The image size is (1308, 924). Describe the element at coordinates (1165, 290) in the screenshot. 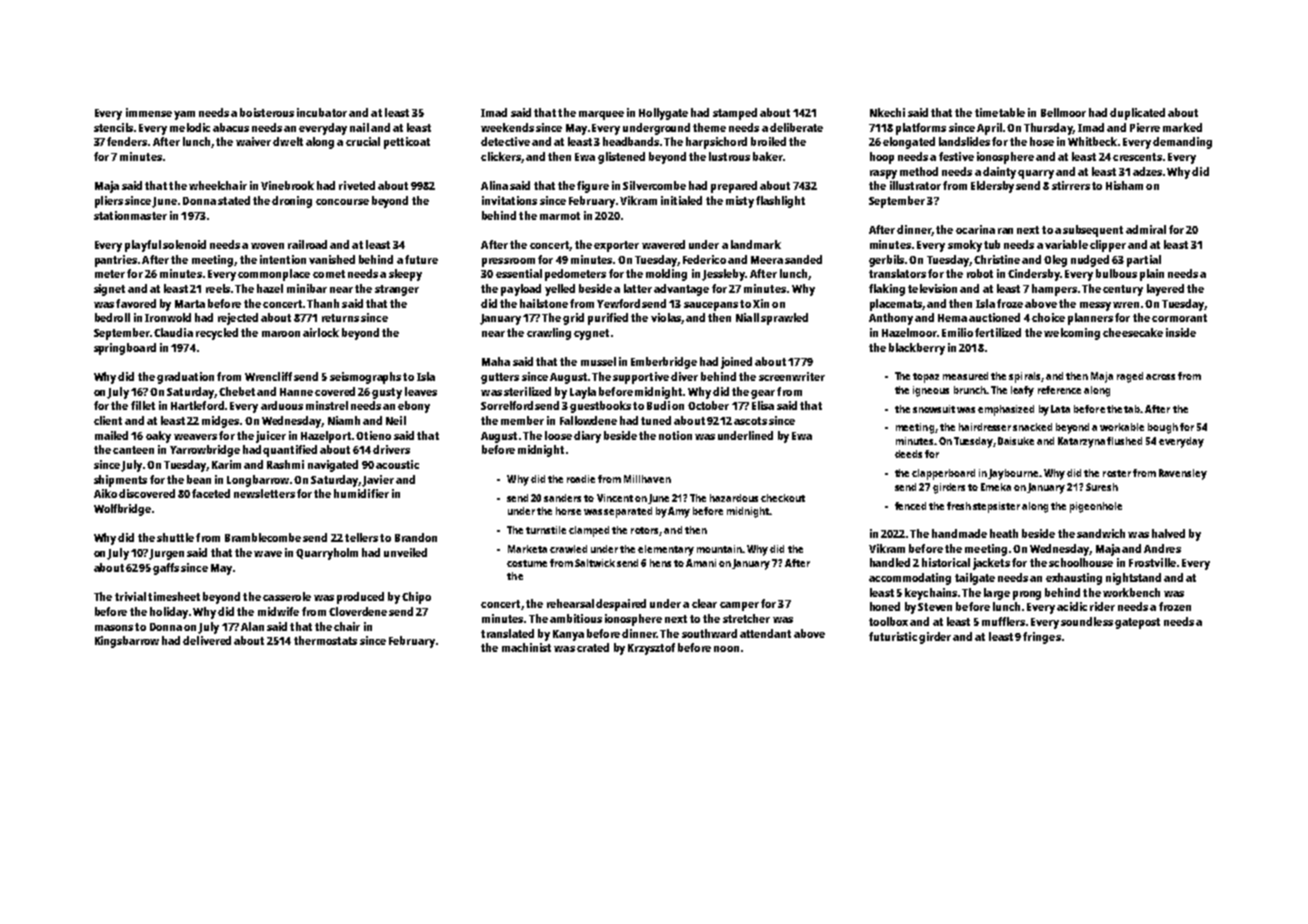

I see `layered` at that location.
